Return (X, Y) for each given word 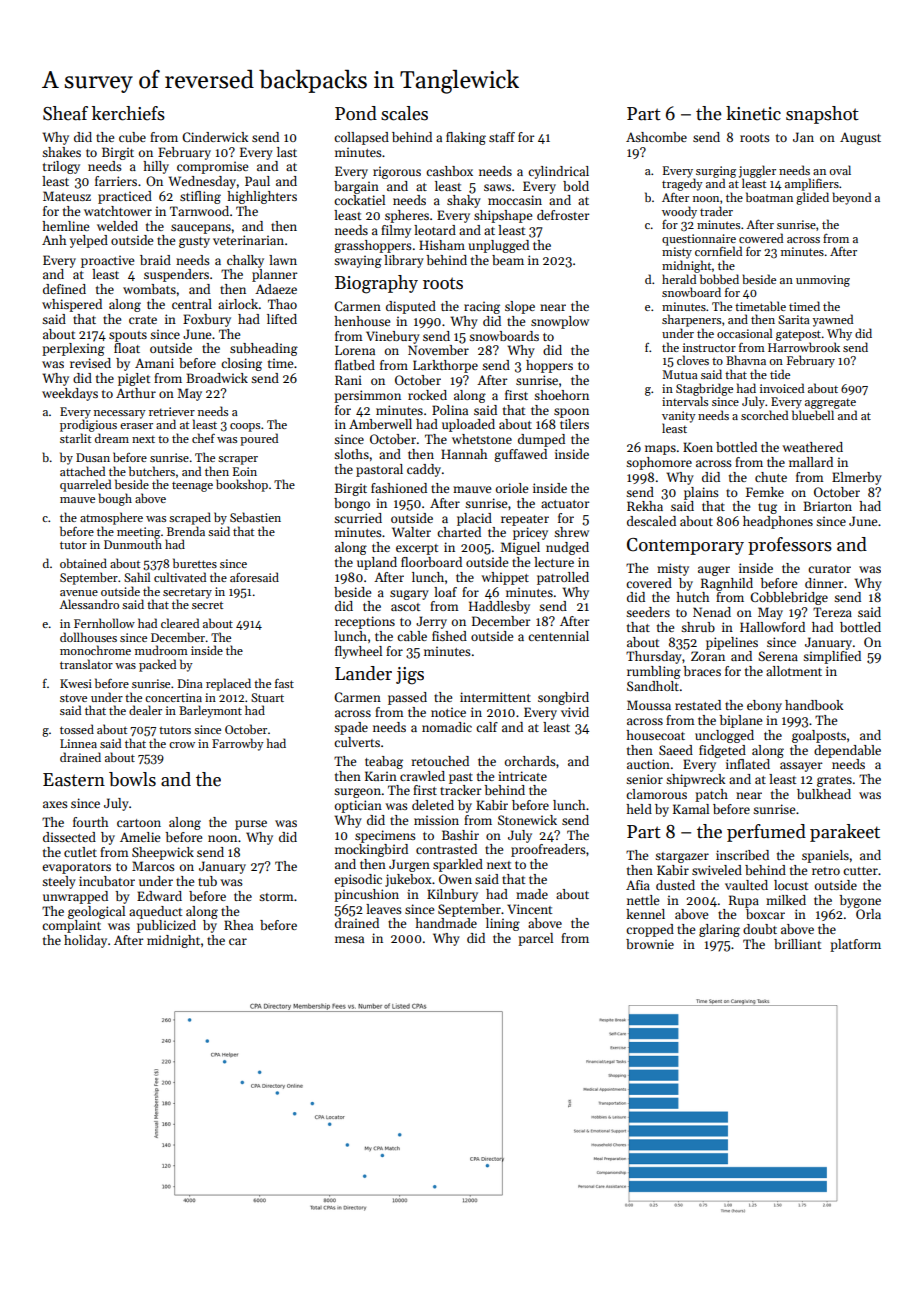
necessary (120, 414)
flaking (466, 138)
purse (251, 825)
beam (508, 260)
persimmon (367, 396)
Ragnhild (727, 584)
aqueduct (155, 912)
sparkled (458, 865)
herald (679, 279)
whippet (505, 578)
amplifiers (812, 184)
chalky (245, 261)
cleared (180, 623)
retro (826, 871)
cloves (693, 360)
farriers (116, 181)
